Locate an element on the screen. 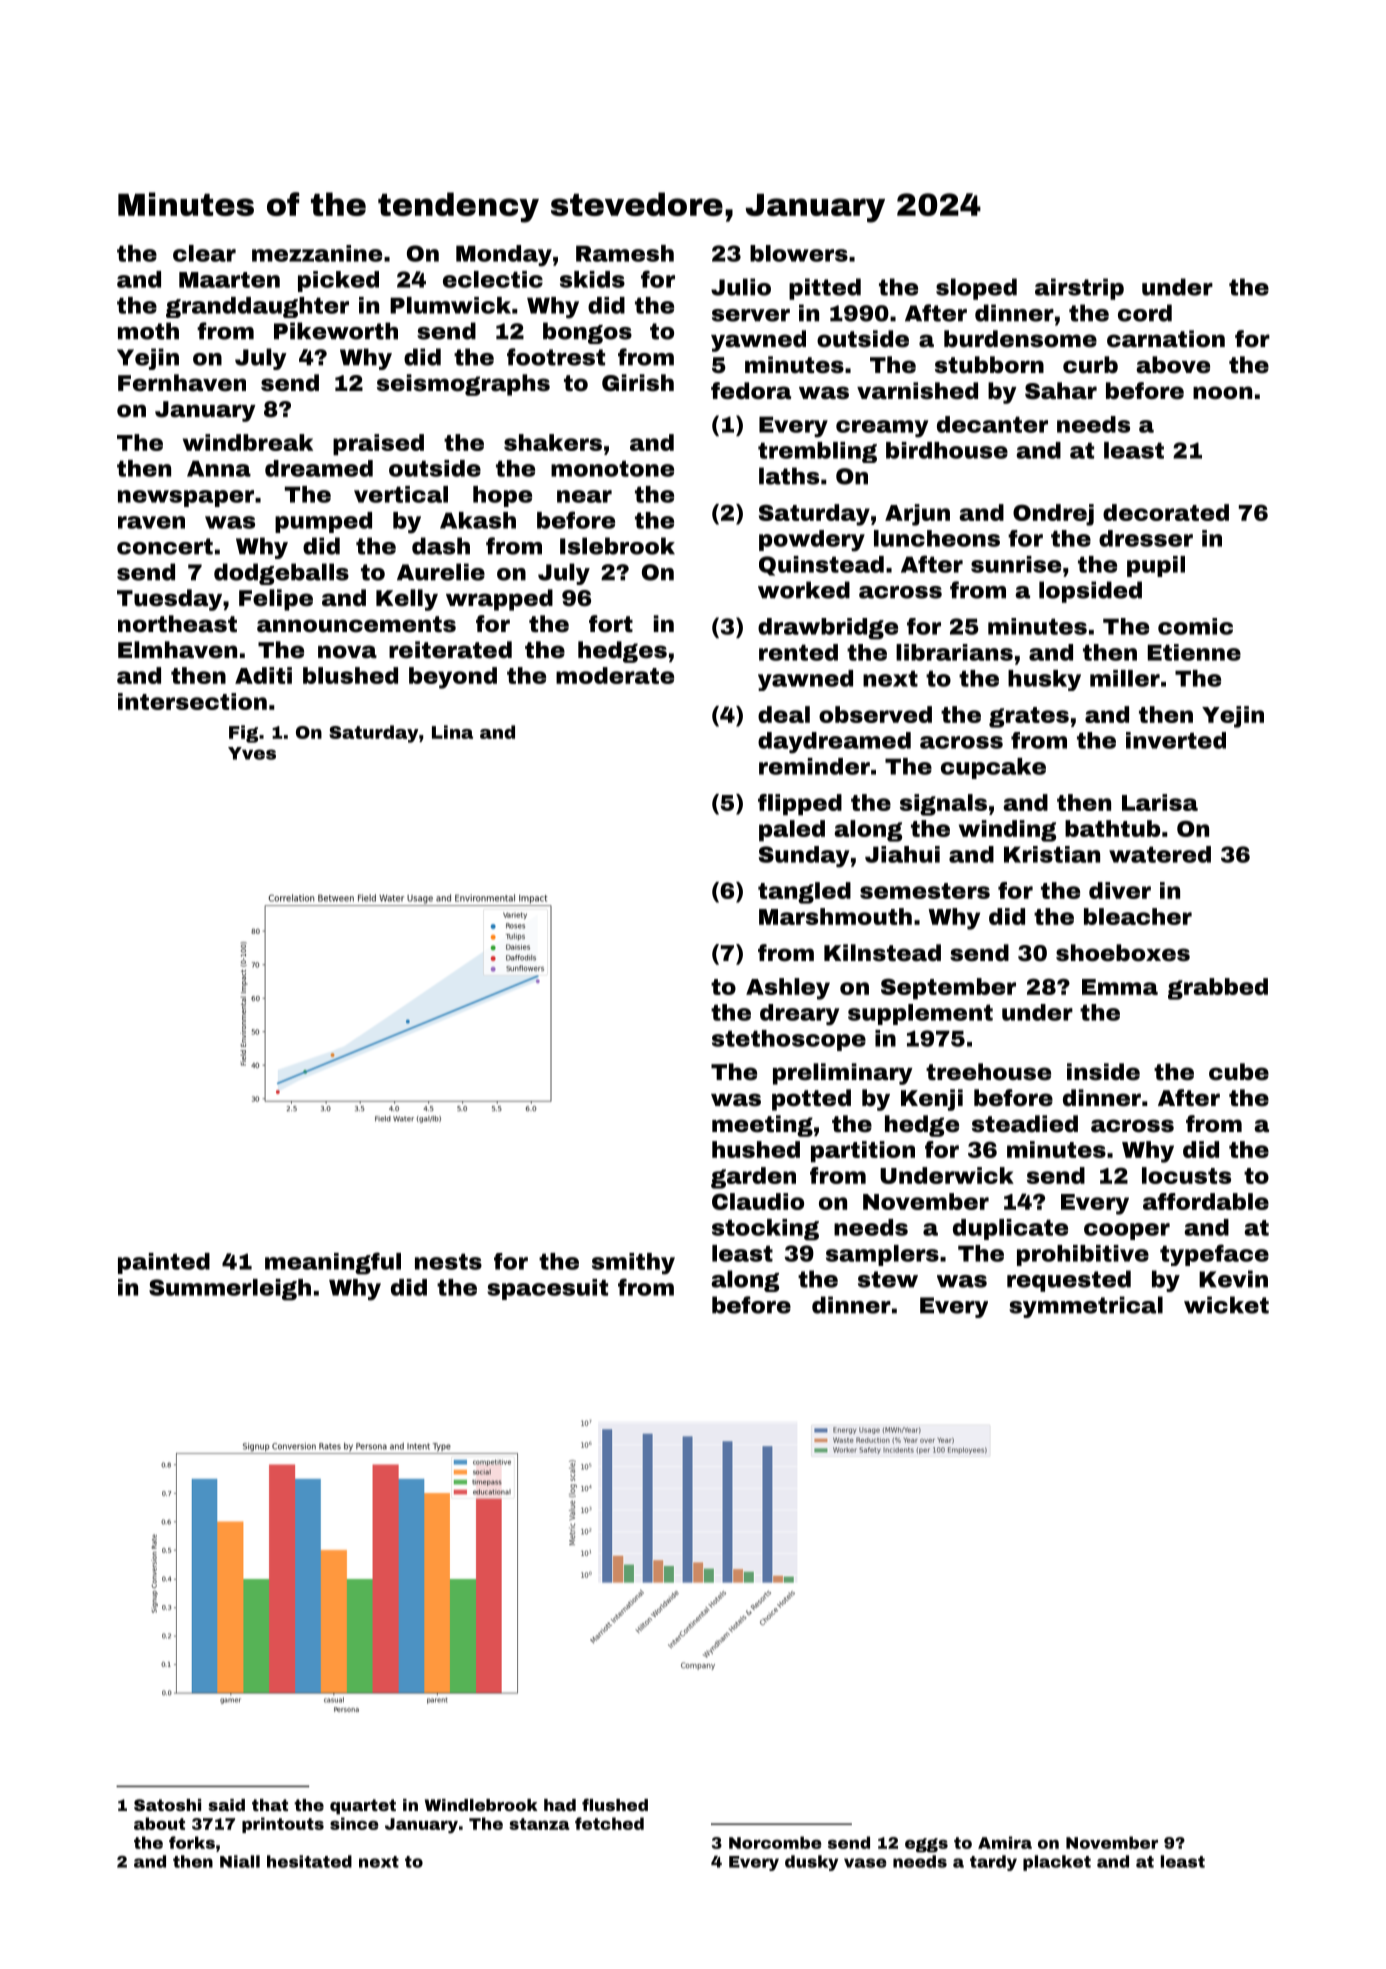 Image resolution: width=1386 pixels, height=1969 pixels. moth is located at coordinates (148, 331).
